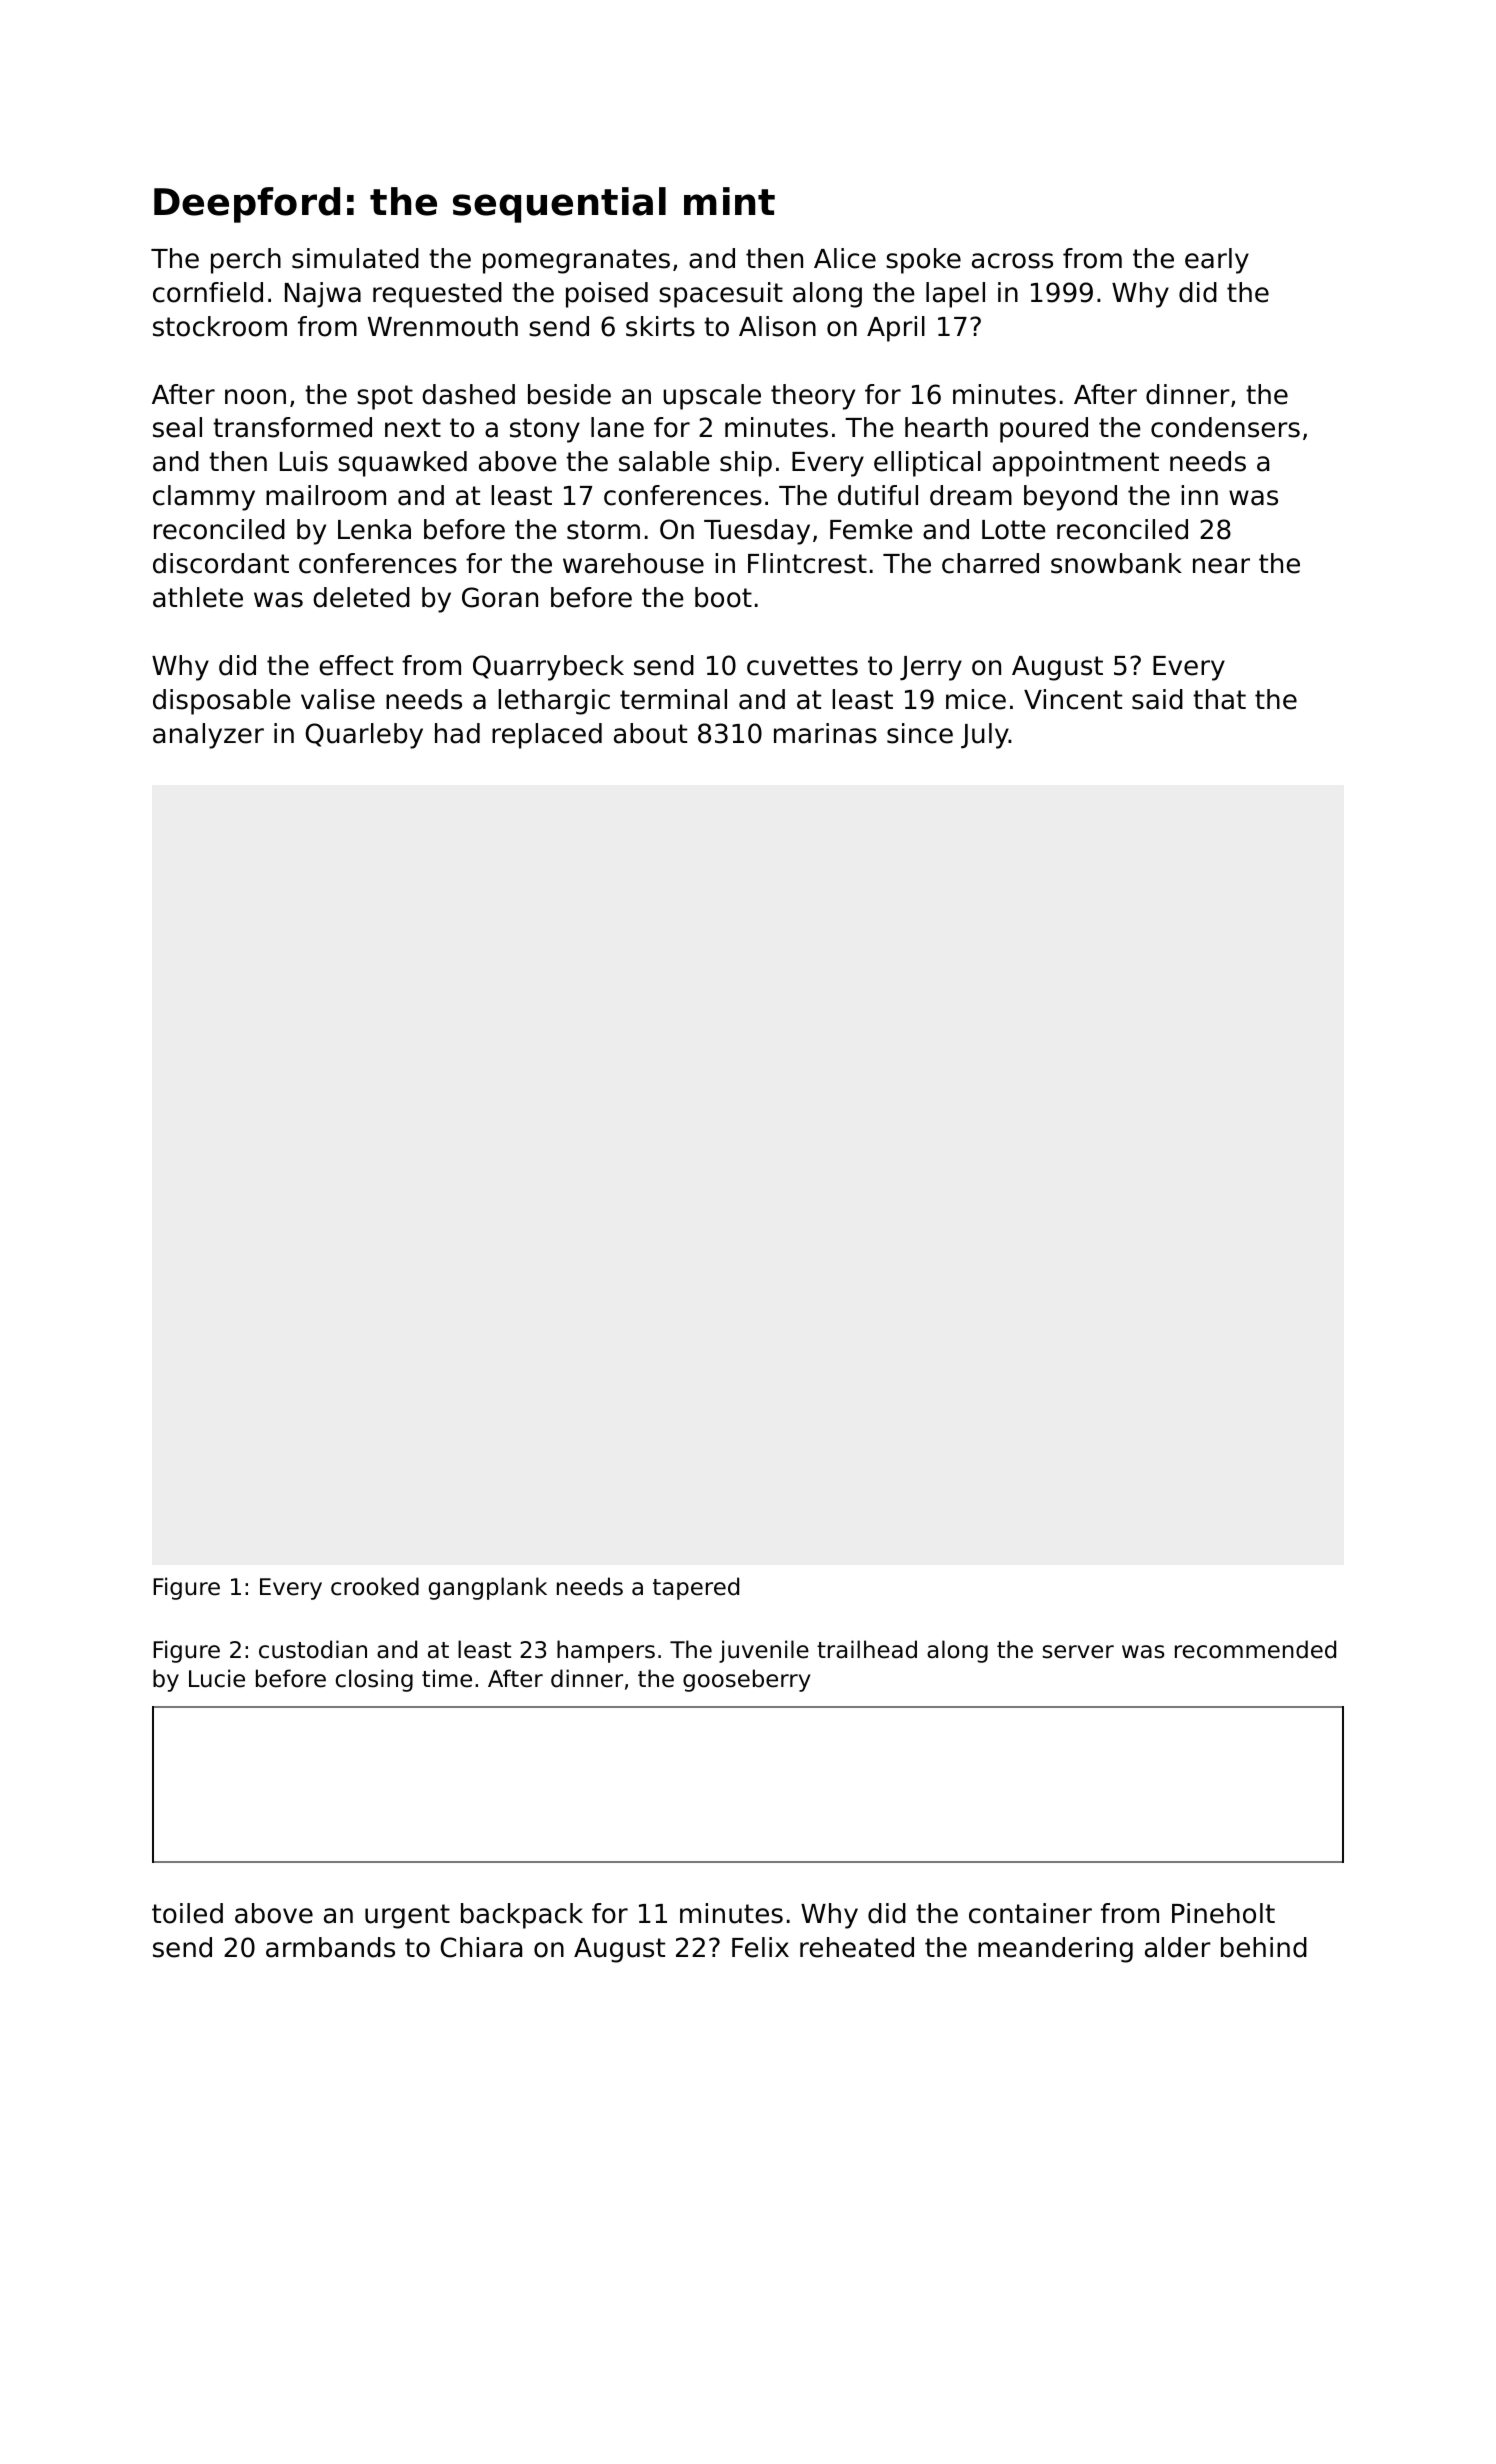 This page has width=1496, height=2464. What do you see at coordinates (1223, 1913) in the page?
I see `Pineholt` at bounding box center [1223, 1913].
